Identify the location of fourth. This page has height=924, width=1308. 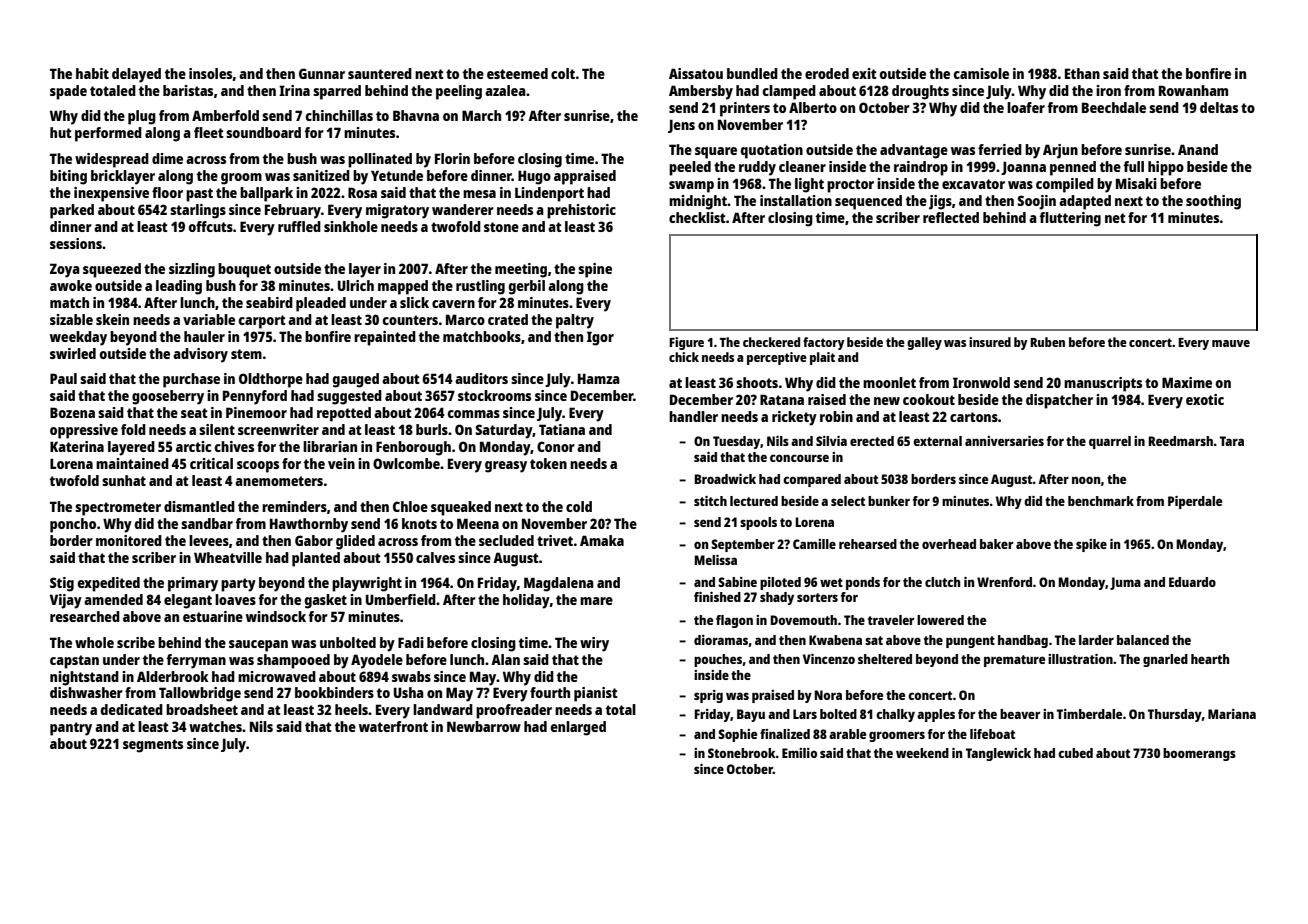
(550, 692).
